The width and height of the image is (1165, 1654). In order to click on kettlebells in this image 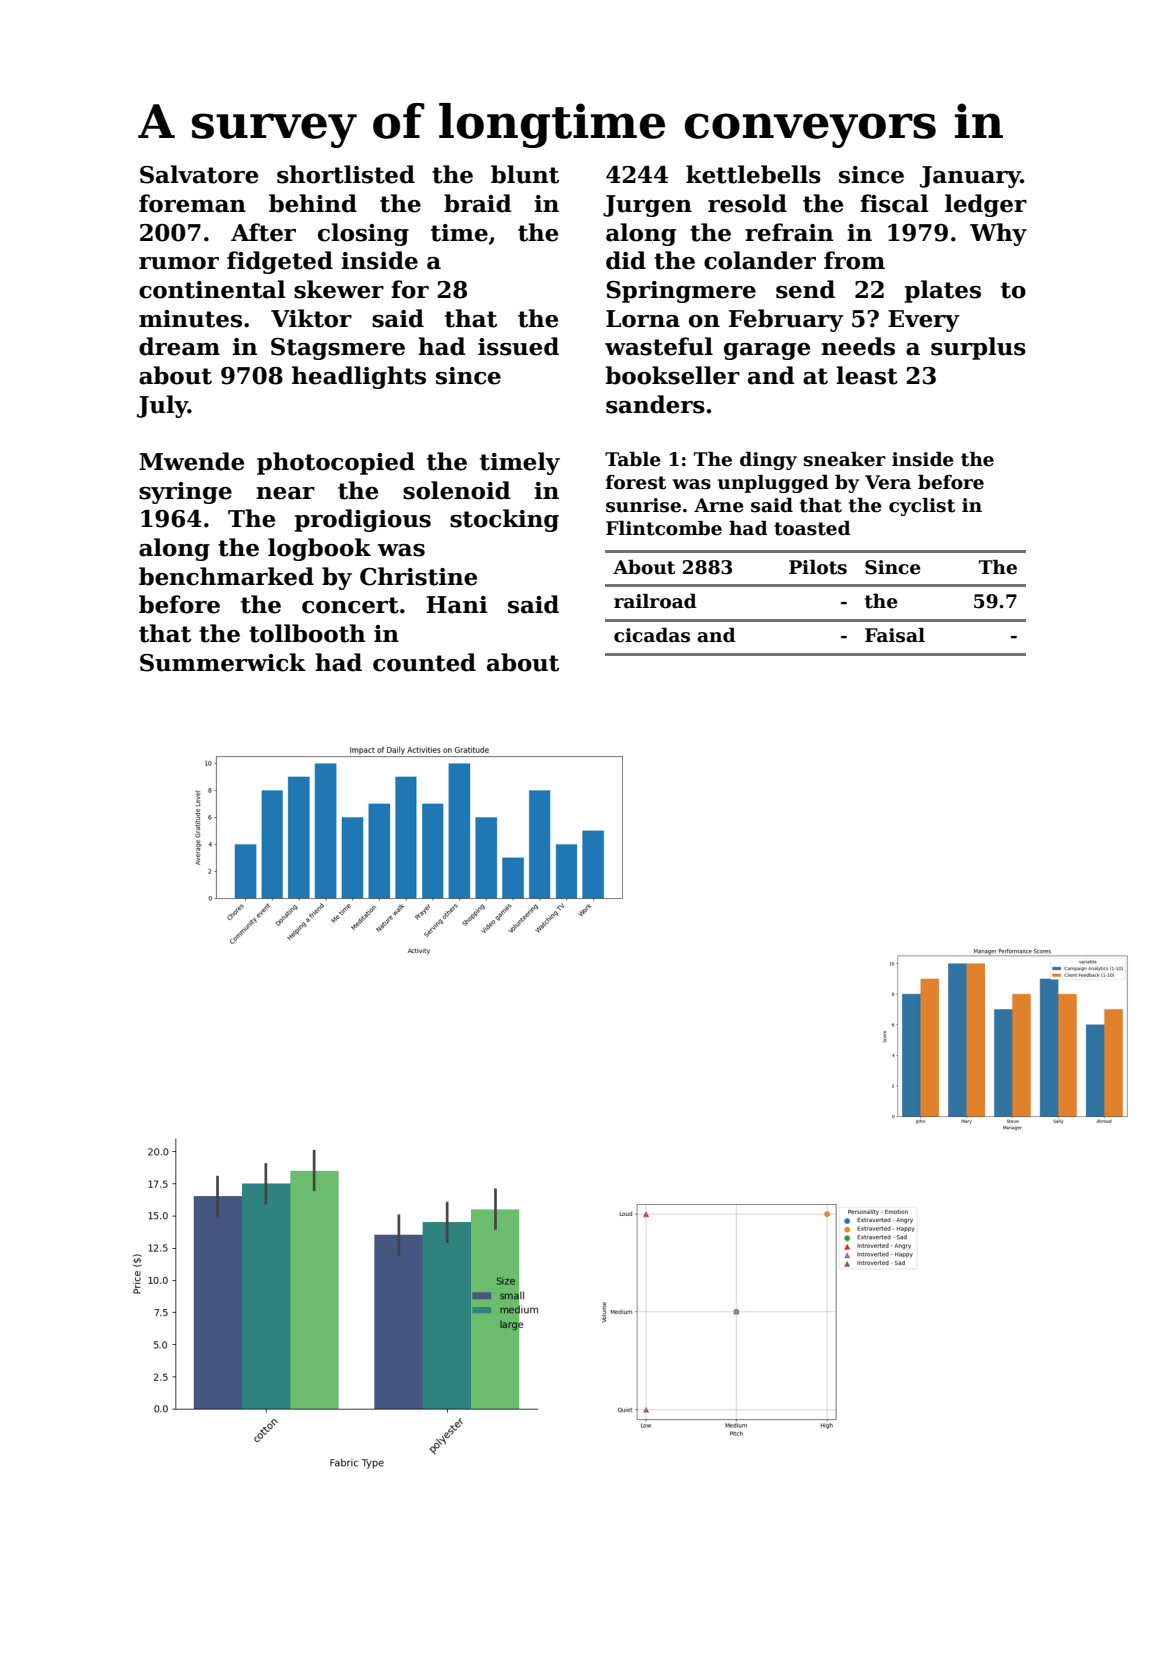, I will do `click(753, 174)`.
